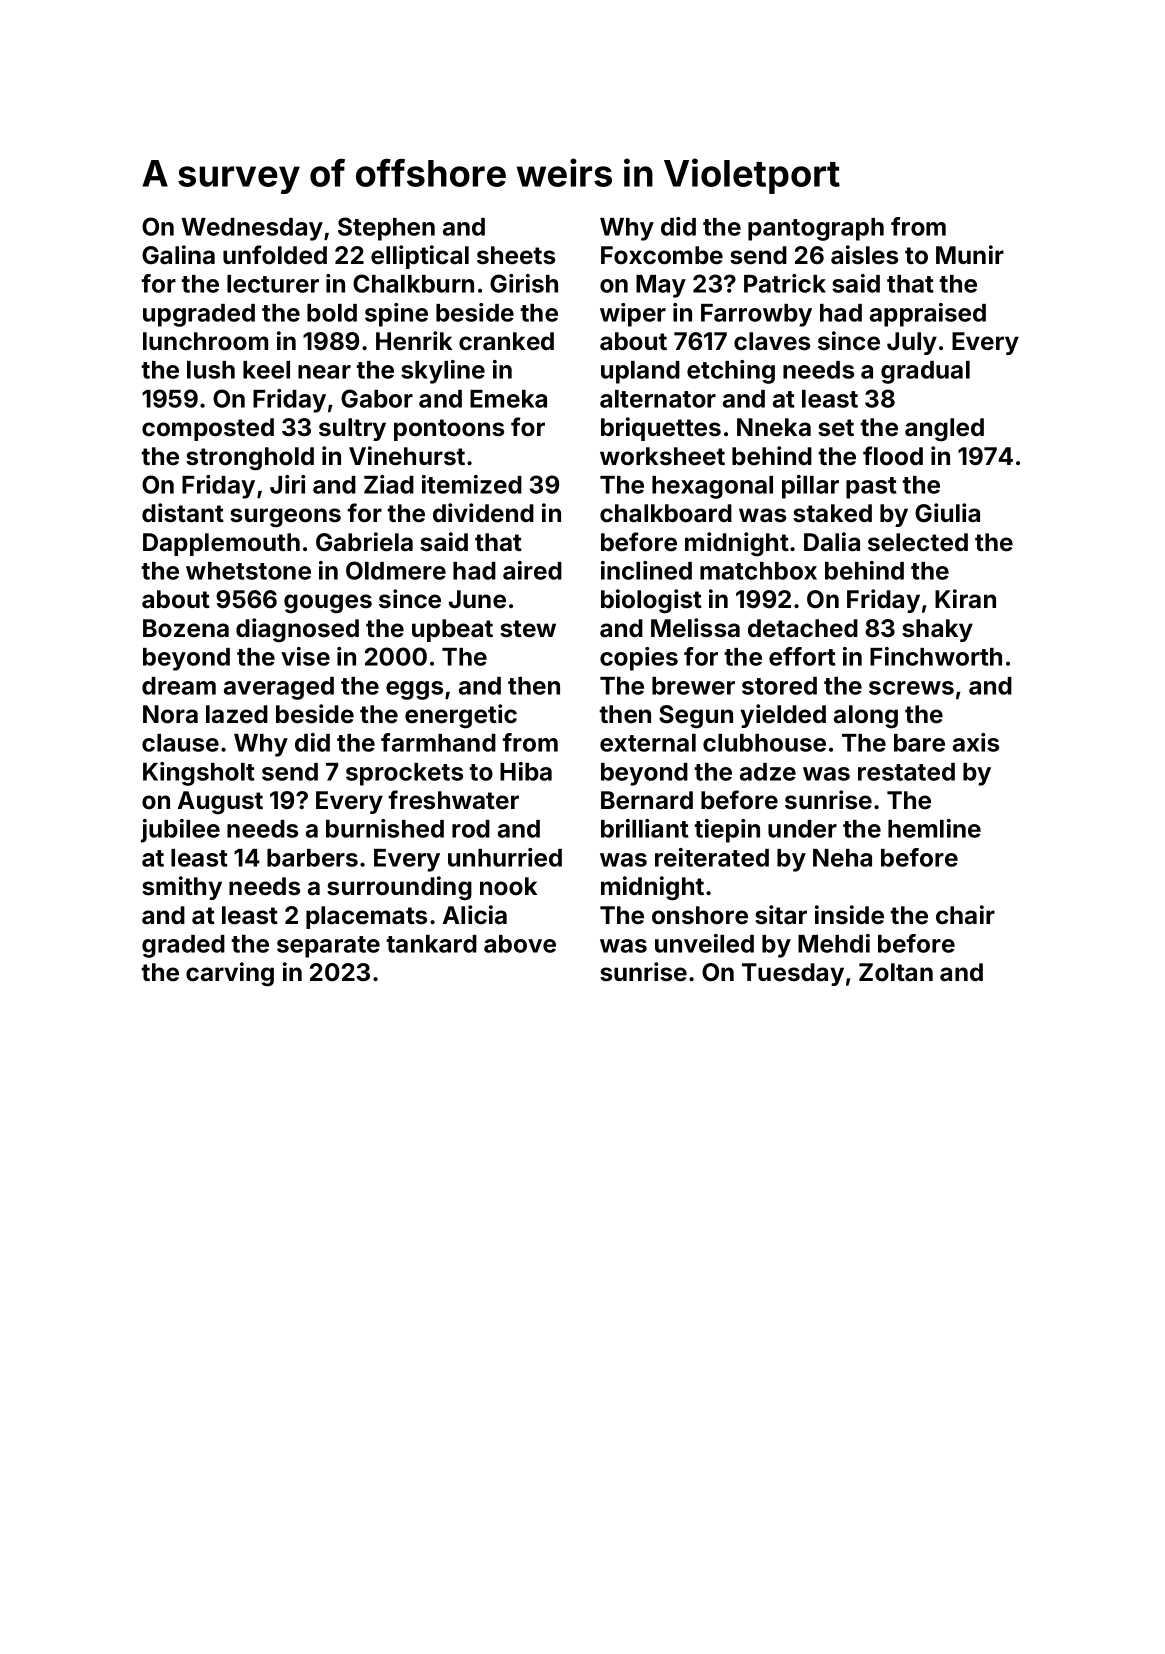 The height and width of the screenshot is (1654, 1165). I want to click on Foxcombe, so click(662, 255).
